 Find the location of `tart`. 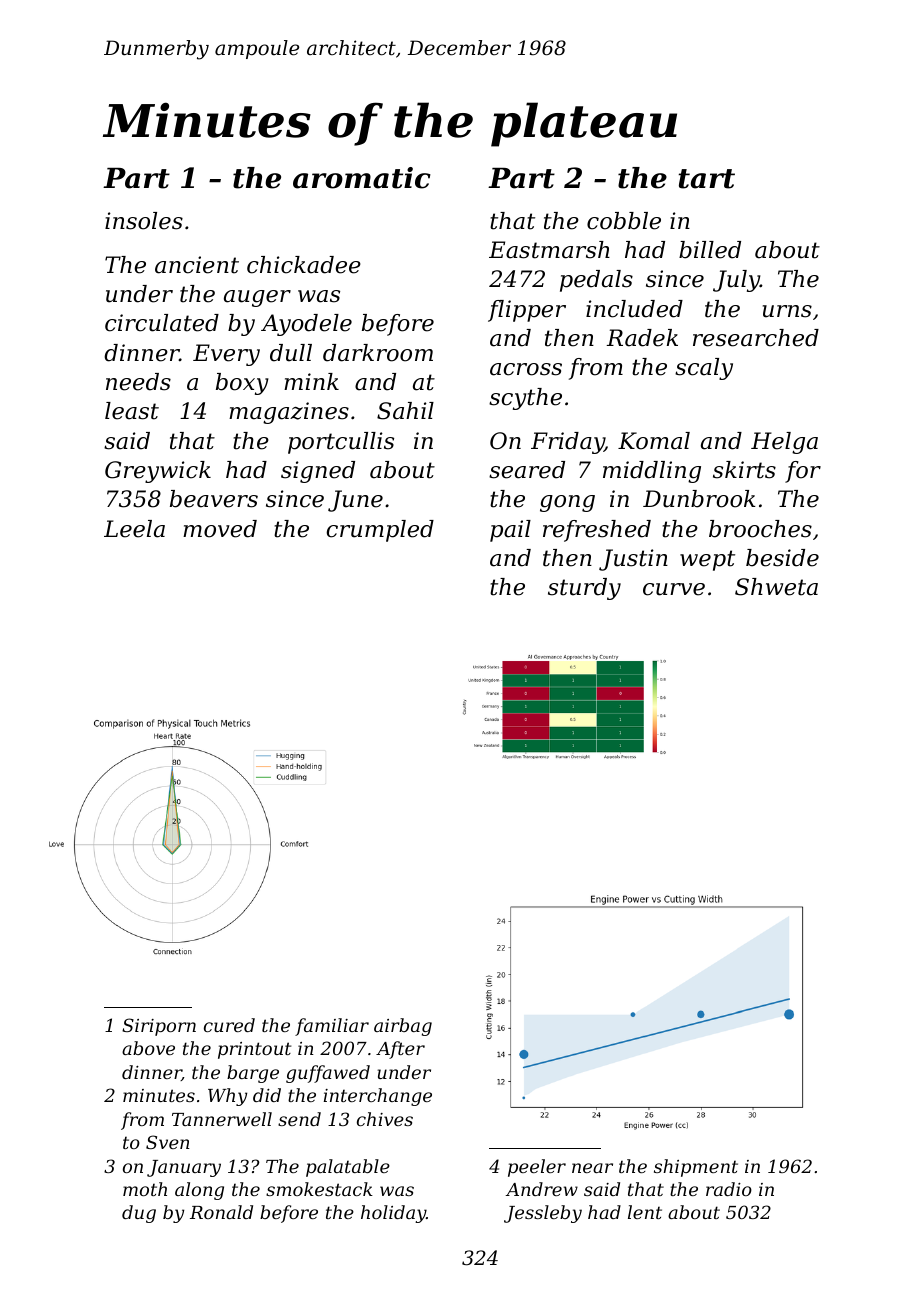

tart is located at coordinates (706, 179).
